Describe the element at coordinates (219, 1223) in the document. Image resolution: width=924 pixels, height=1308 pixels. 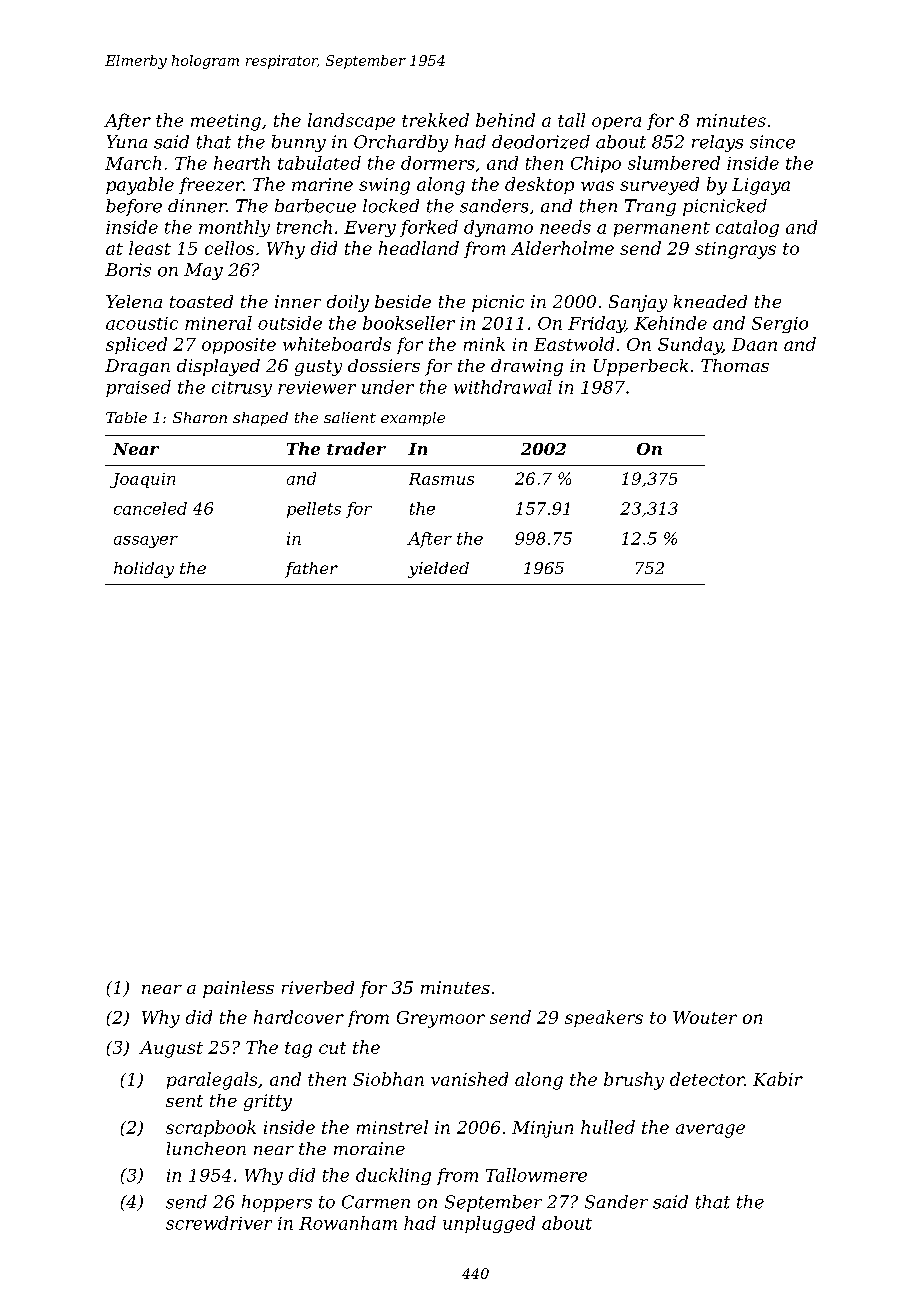
I see `screwdriver` at that location.
